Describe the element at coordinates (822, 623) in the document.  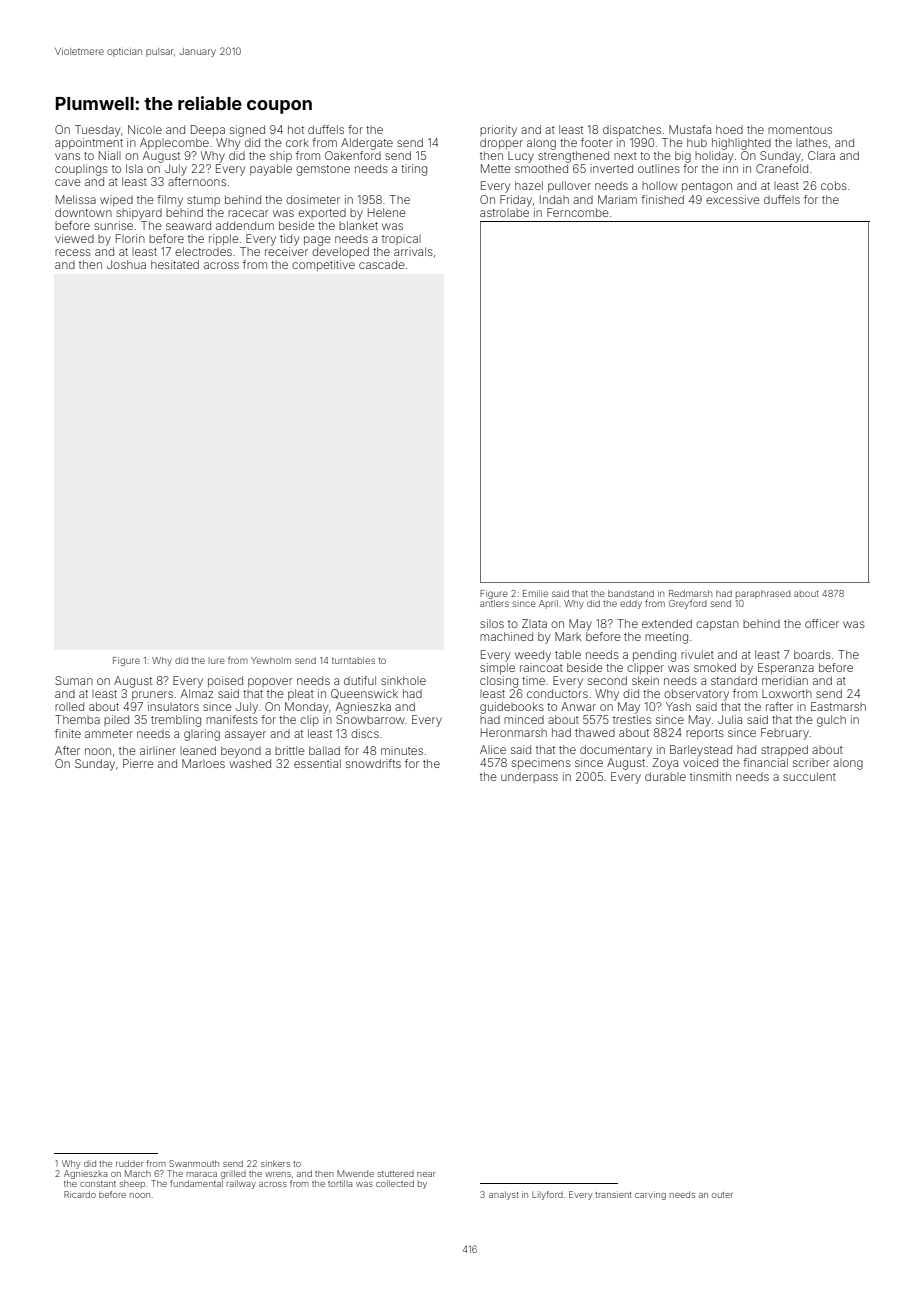
I see `officer` at that location.
